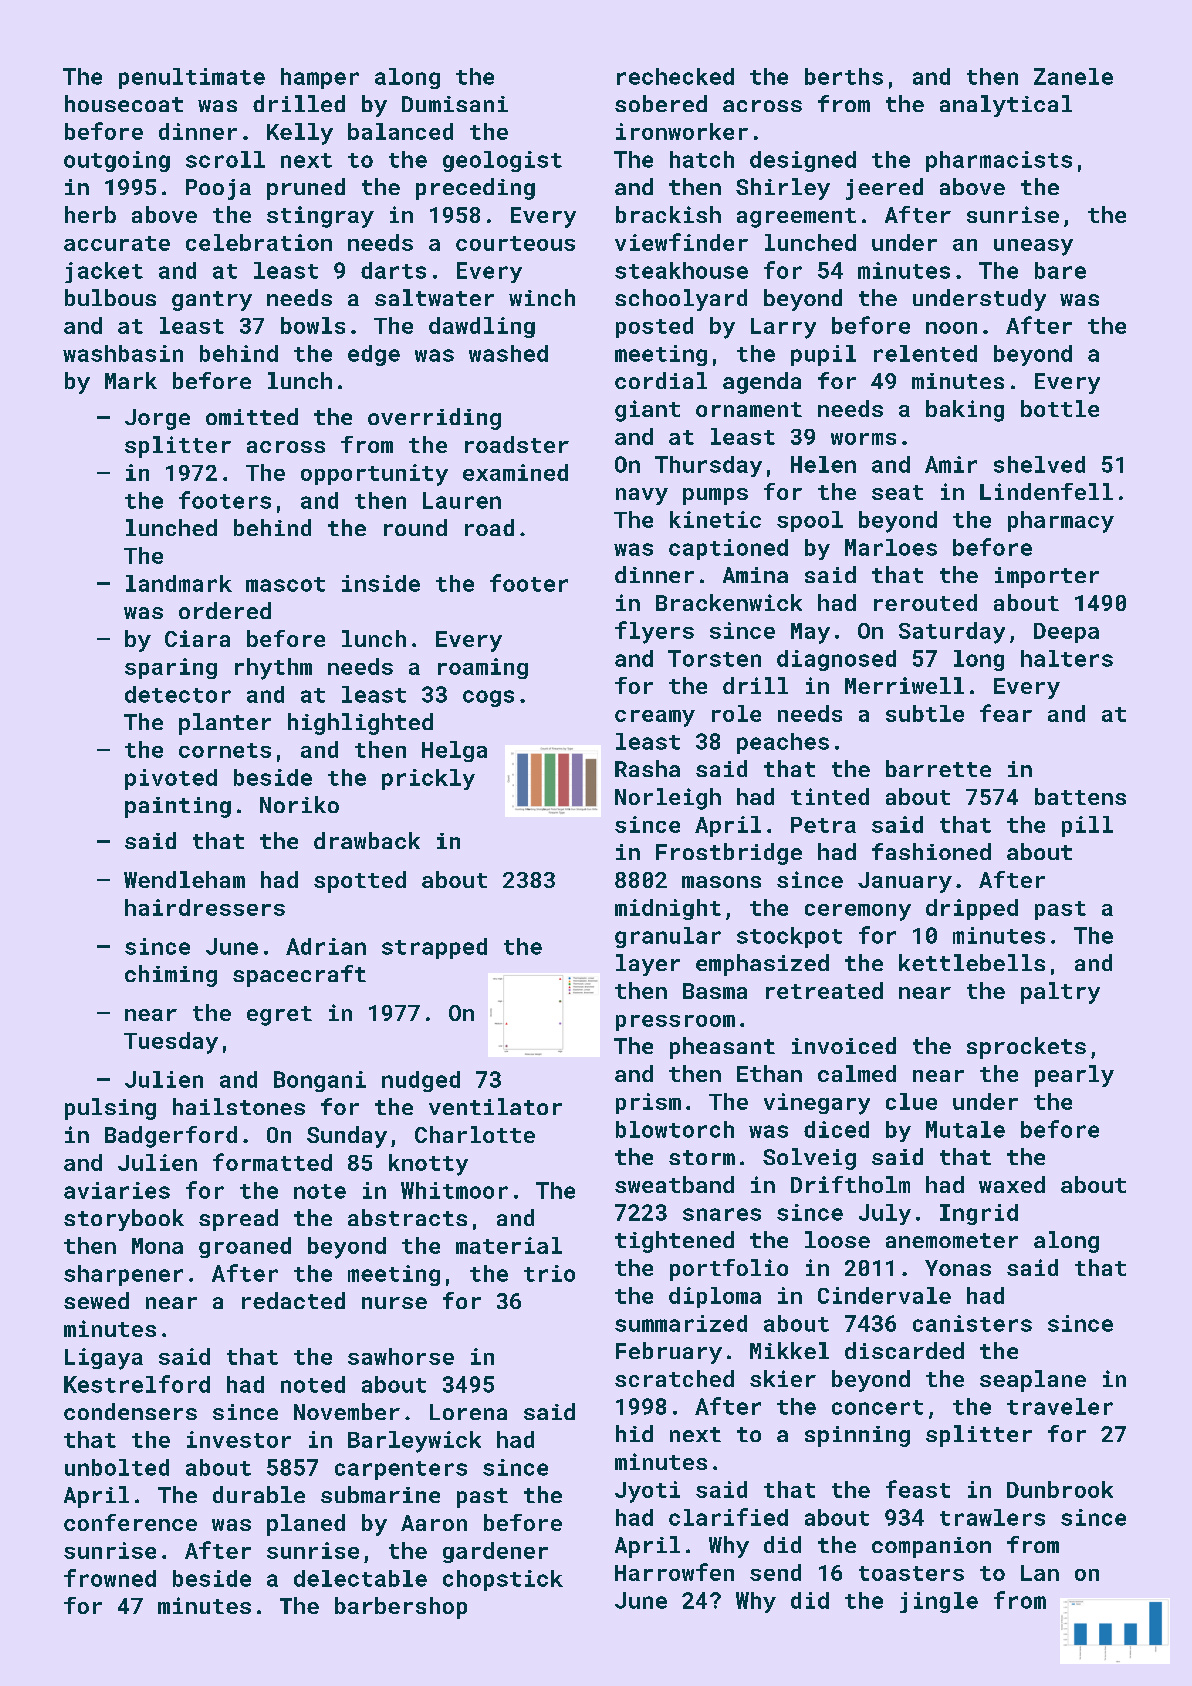 This page has height=1686, width=1192. Describe the element at coordinates (482, 327) in the page. I see `dawdling` at that location.
